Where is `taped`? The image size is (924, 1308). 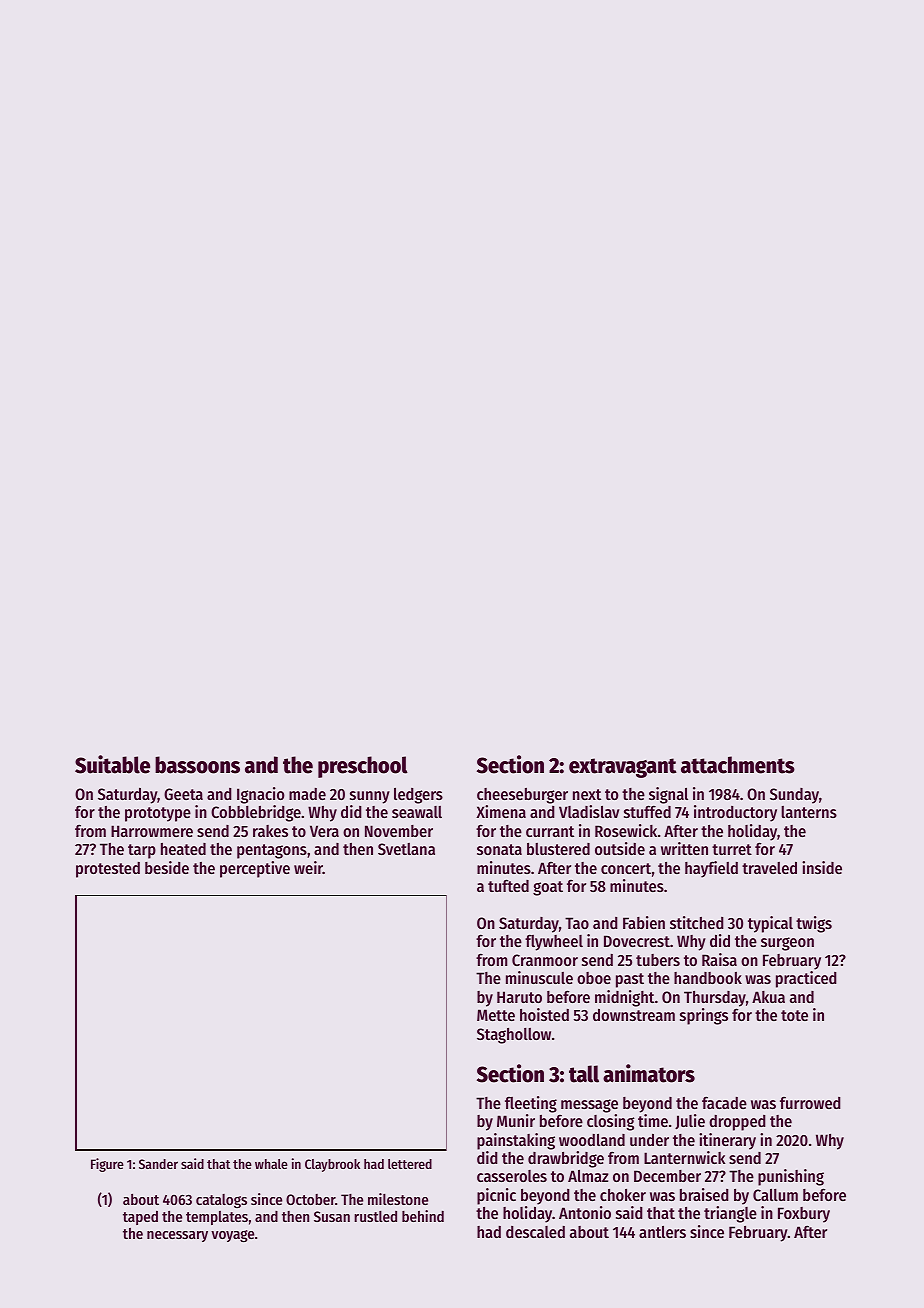 taped is located at coordinates (140, 1217).
